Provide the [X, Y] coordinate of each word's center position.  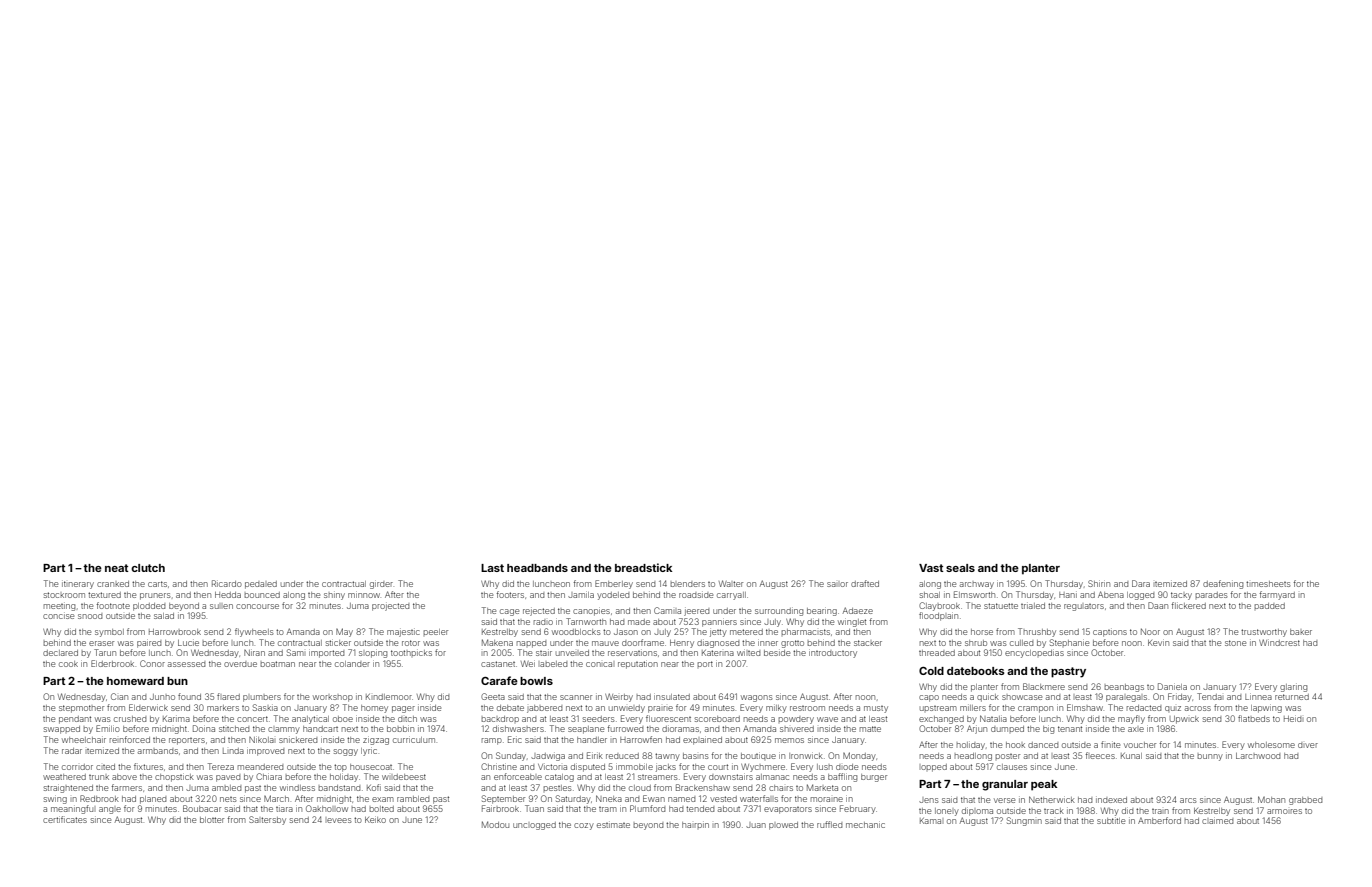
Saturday [573, 799]
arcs [1188, 800]
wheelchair [84, 740]
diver [1308, 745]
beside [777, 653]
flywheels [254, 632]
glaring [1293, 688]
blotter [212, 820]
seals [960, 568]
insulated [672, 697]
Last [492, 568]
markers [223, 708]
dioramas [680, 729]
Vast [931, 568]
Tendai [1209, 696]
